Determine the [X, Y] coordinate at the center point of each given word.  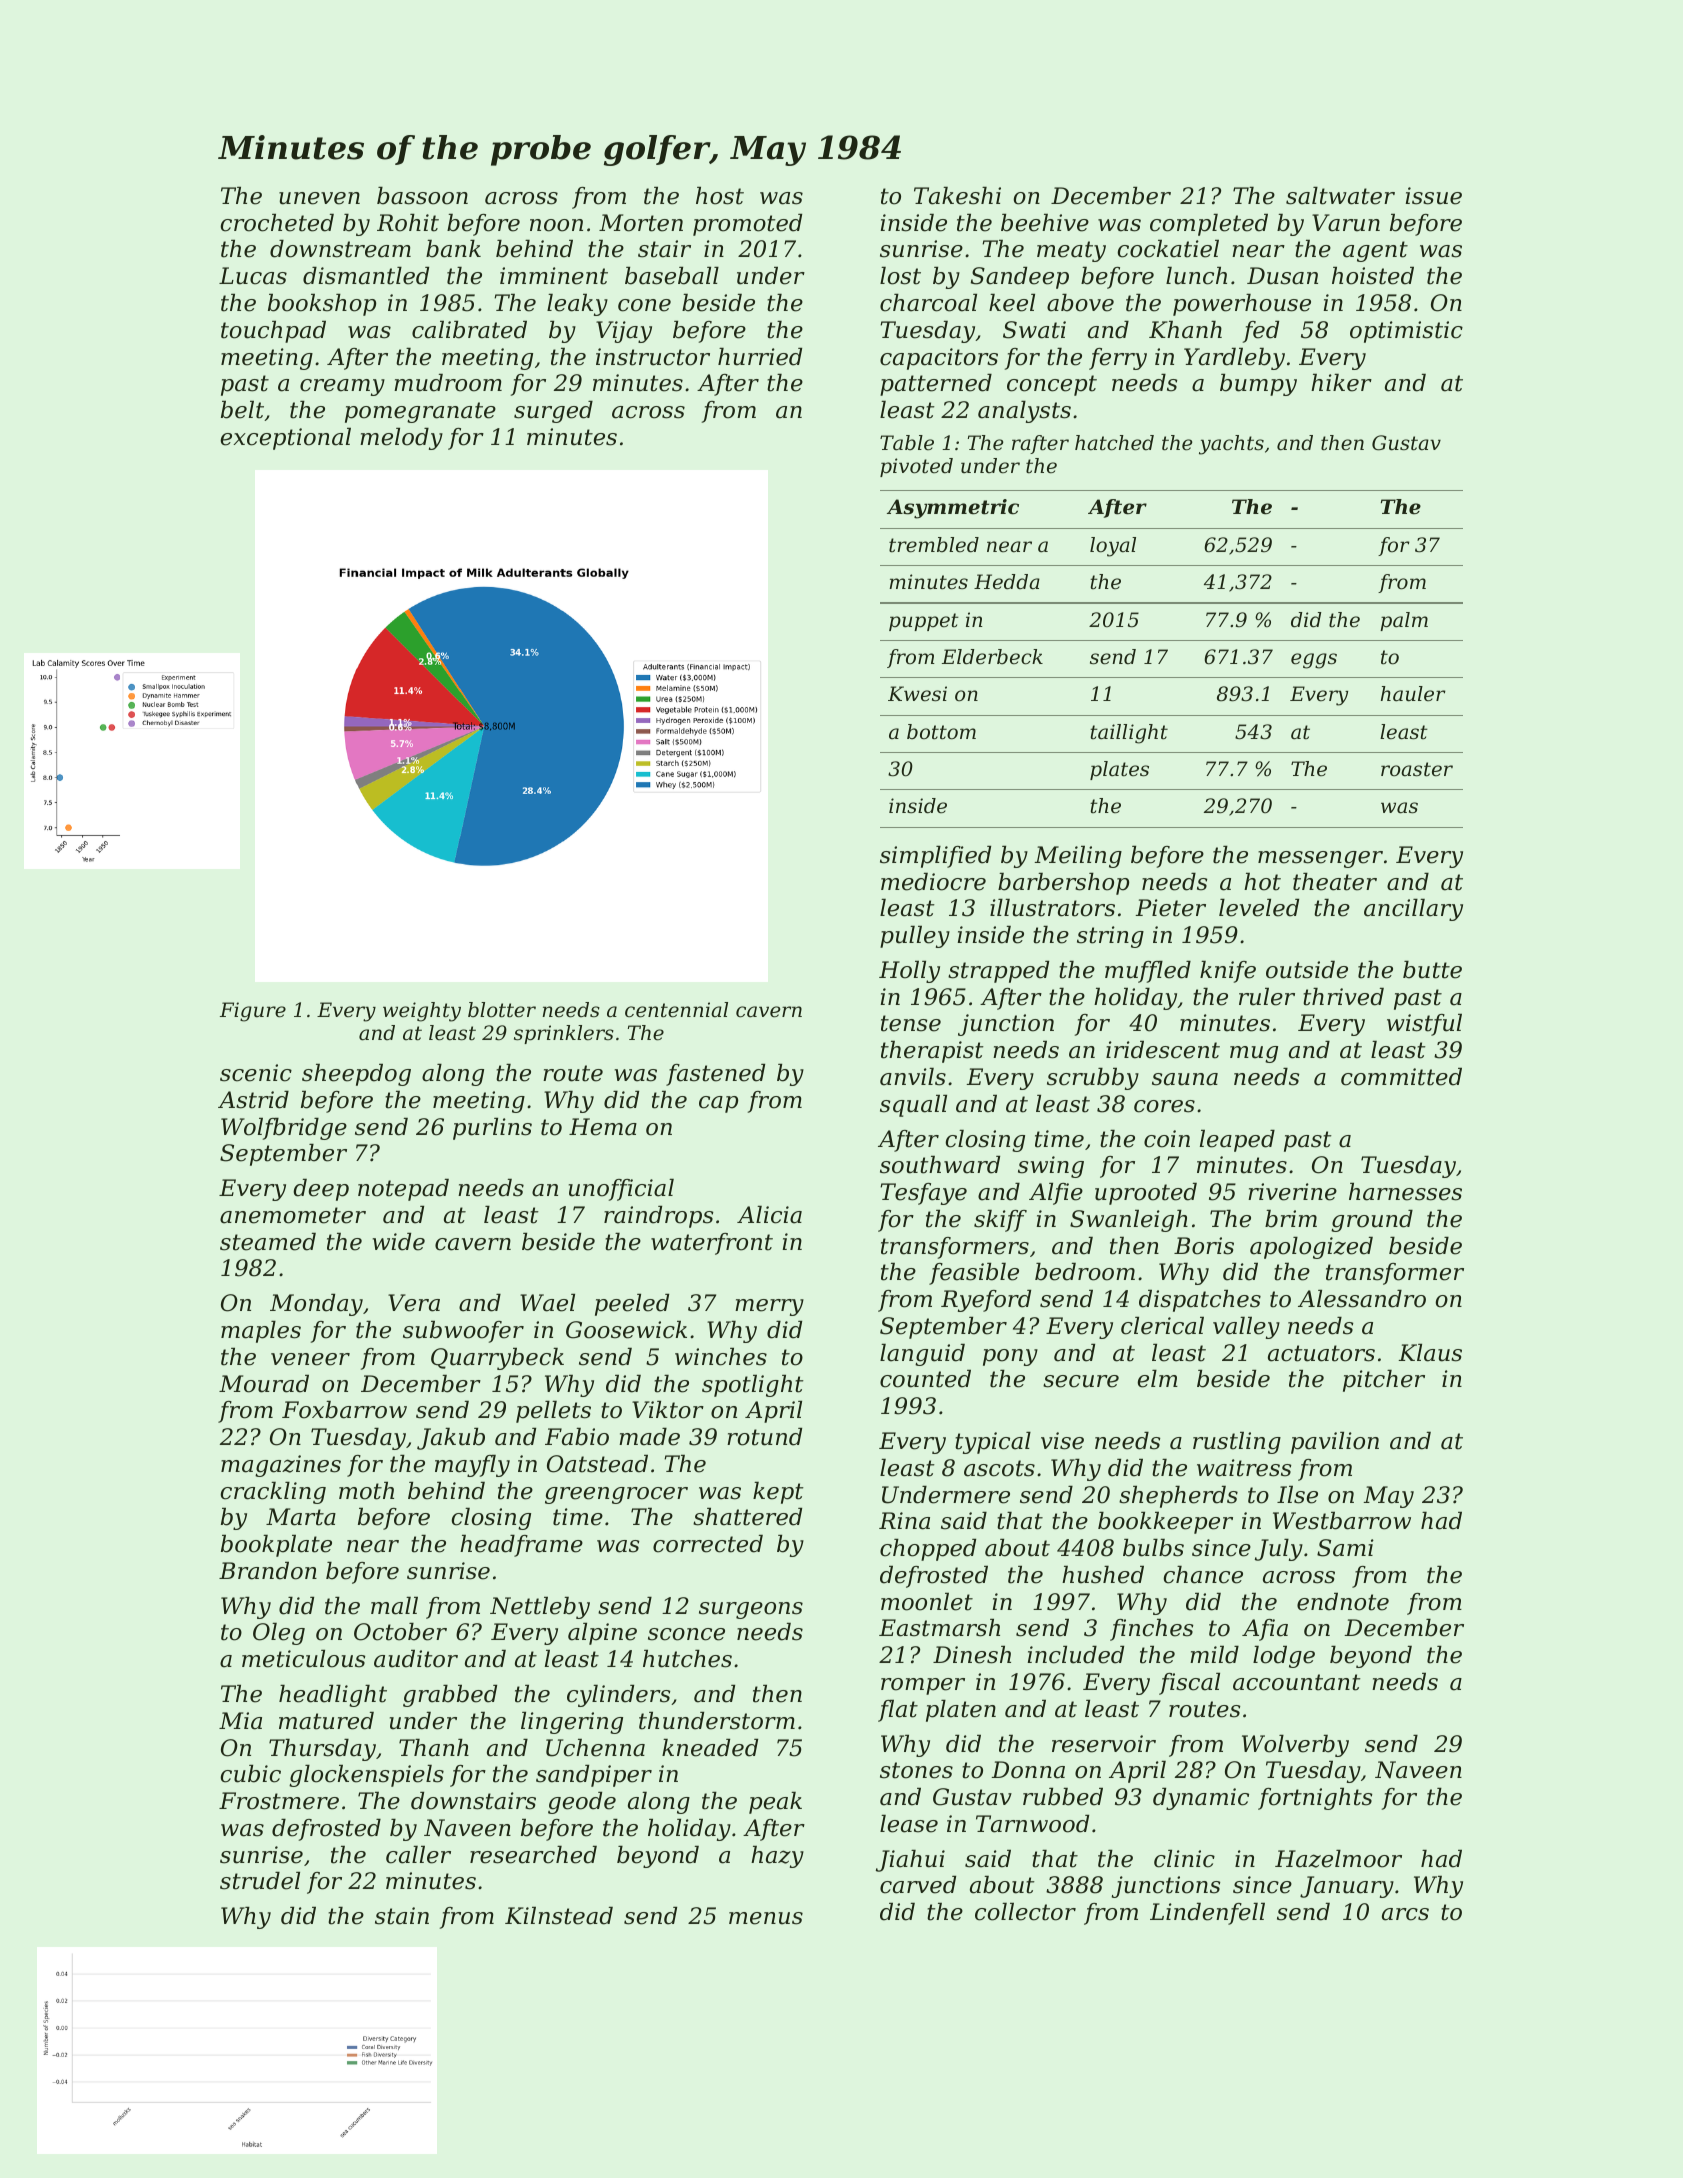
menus [766, 1918]
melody [401, 439]
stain [402, 1916]
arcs [1405, 1914]
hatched [1114, 443]
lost [900, 276]
